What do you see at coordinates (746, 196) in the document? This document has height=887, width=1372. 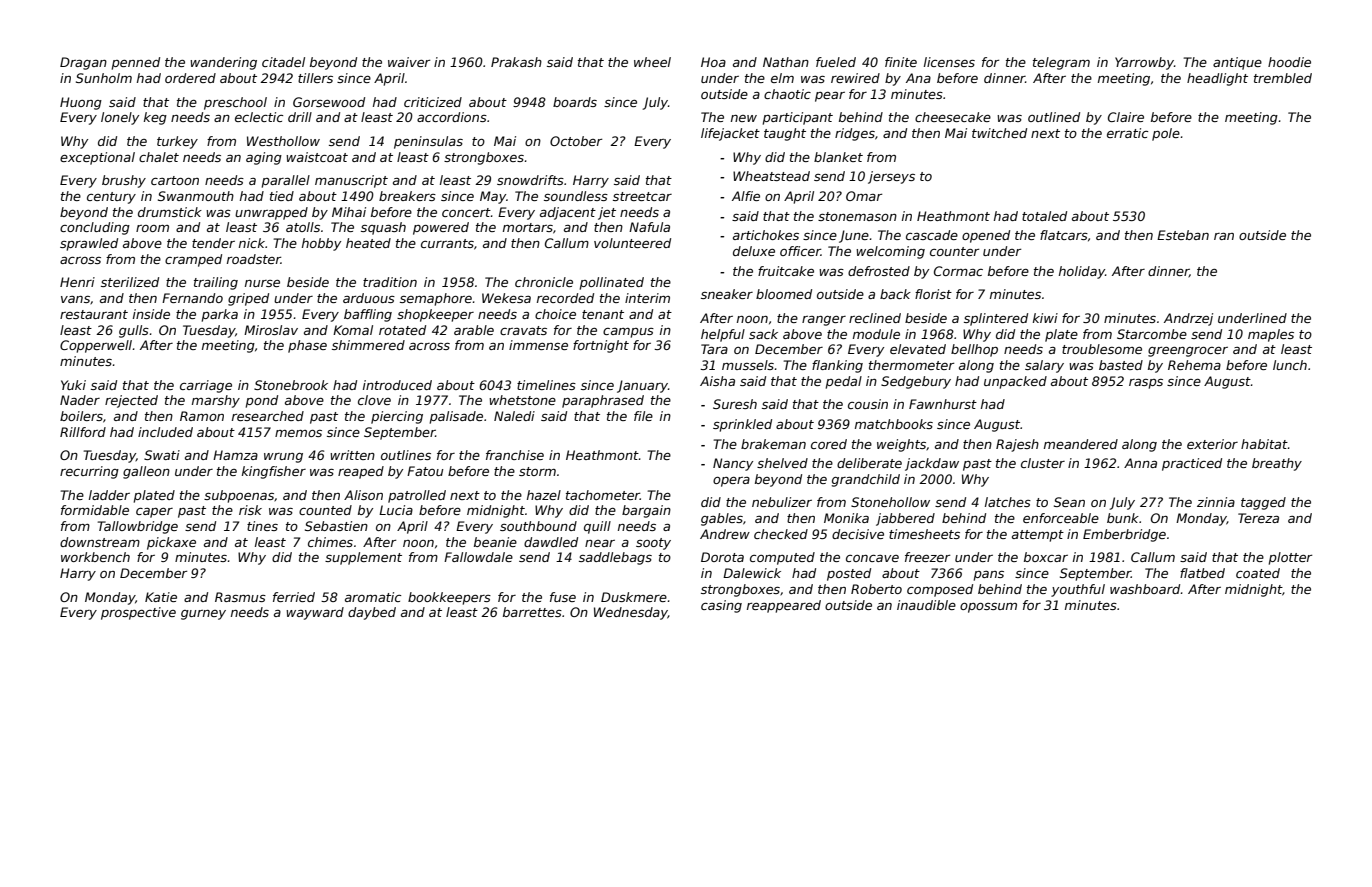 I see `Alfie` at bounding box center [746, 196].
